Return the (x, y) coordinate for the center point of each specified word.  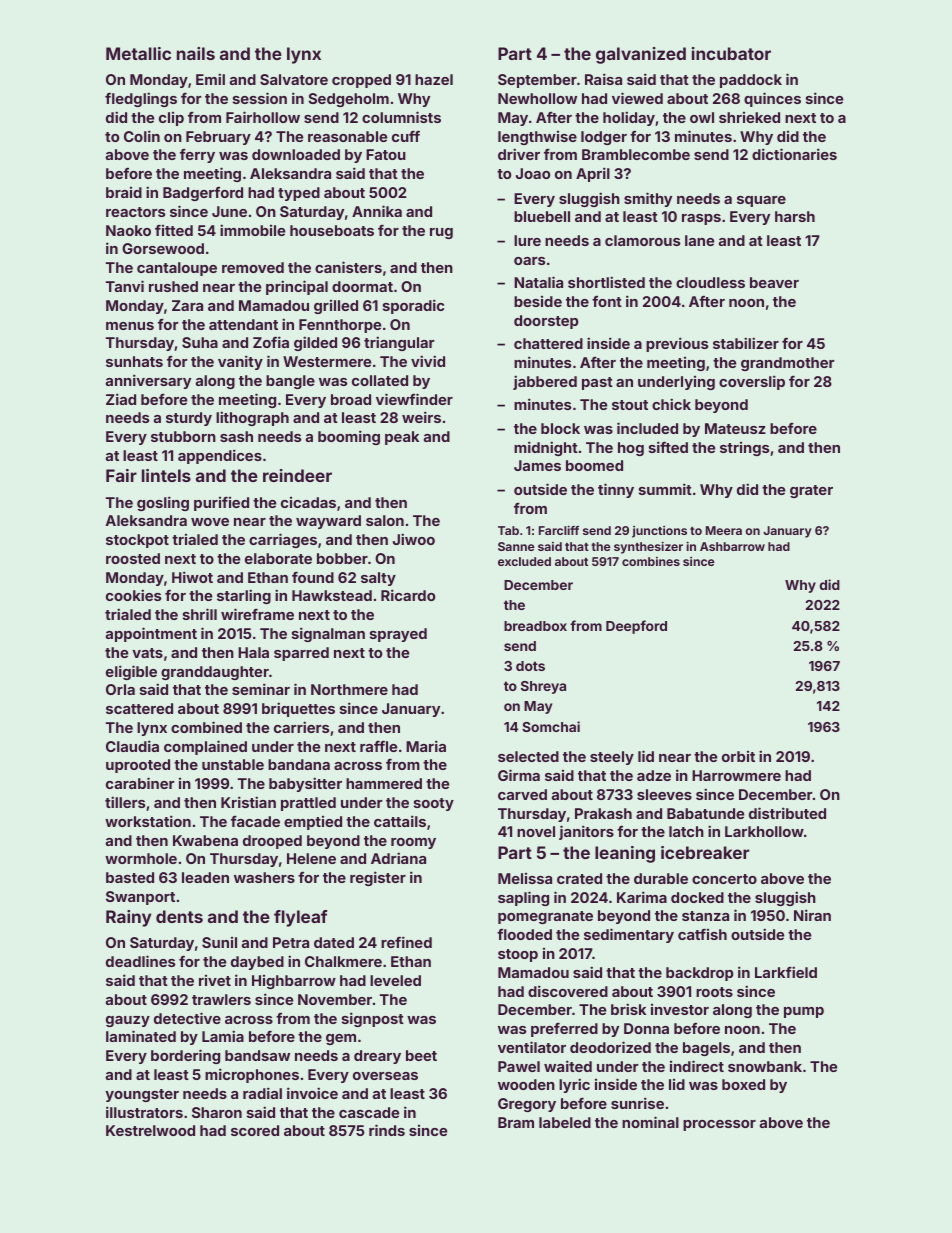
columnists (401, 117)
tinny (616, 490)
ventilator (532, 1047)
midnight (546, 448)
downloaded (296, 154)
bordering (185, 1056)
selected (528, 756)
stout (630, 405)
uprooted (138, 766)
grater (811, 491)
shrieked (749, 117)
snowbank (765, 1066)
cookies (133, 595)
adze (654, 775)
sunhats (134, 361)
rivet (215, 980)
